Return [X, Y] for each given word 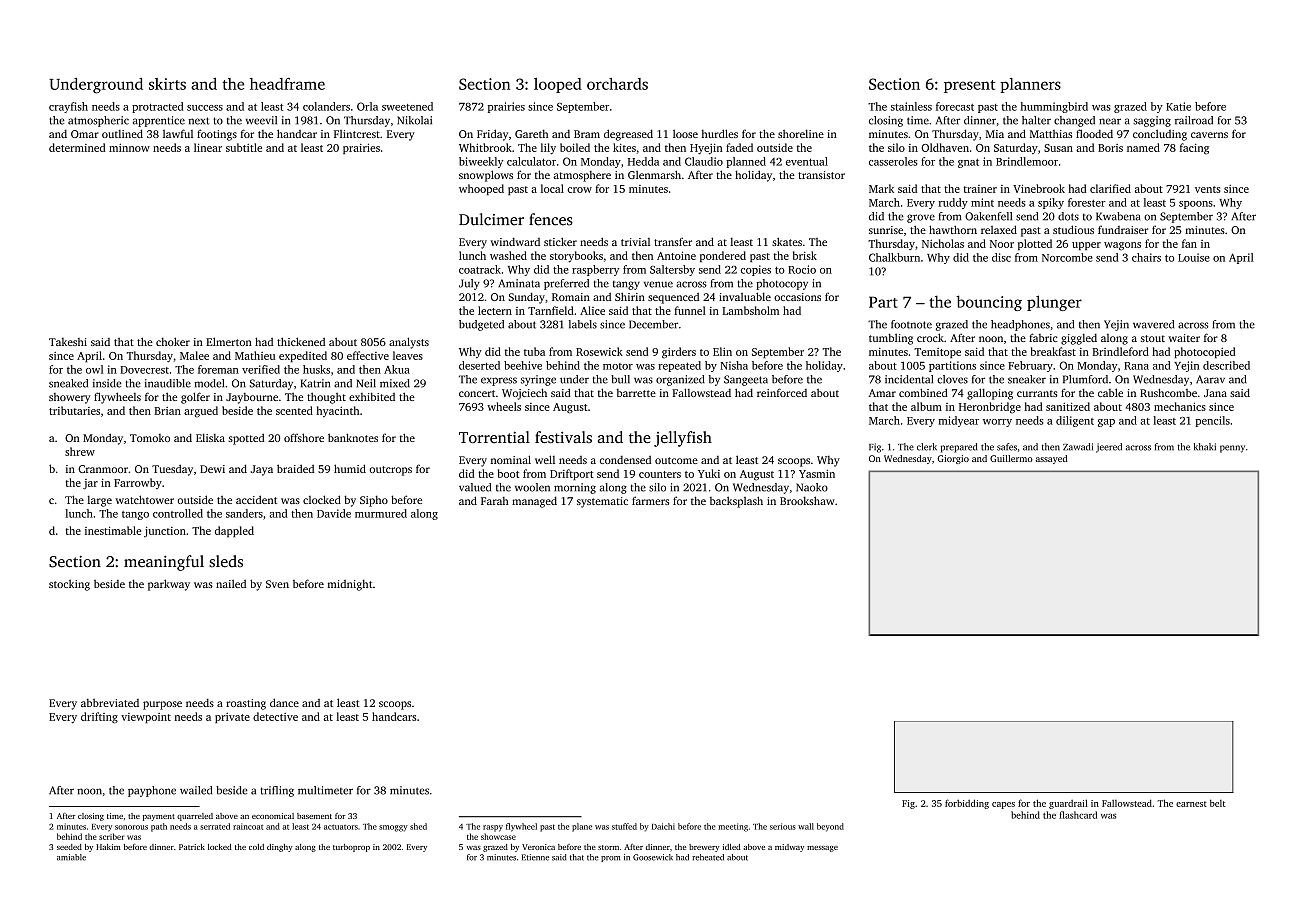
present [969, 86]
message [822, 849]
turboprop [351, 848]
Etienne [535, 857]
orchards [617, 84]
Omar [85, 134]
